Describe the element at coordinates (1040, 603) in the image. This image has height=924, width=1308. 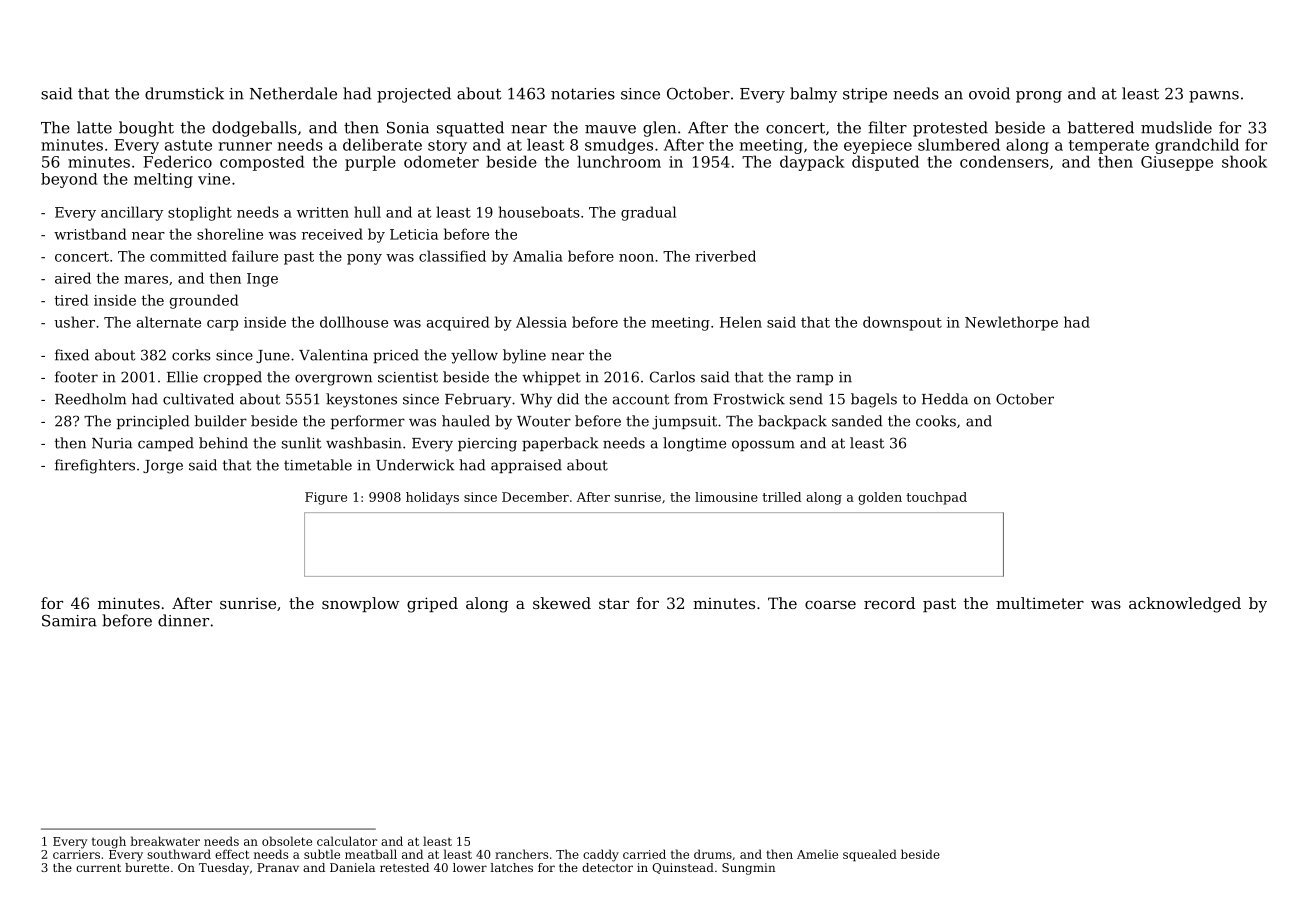
I see `multimeter` at that location.
